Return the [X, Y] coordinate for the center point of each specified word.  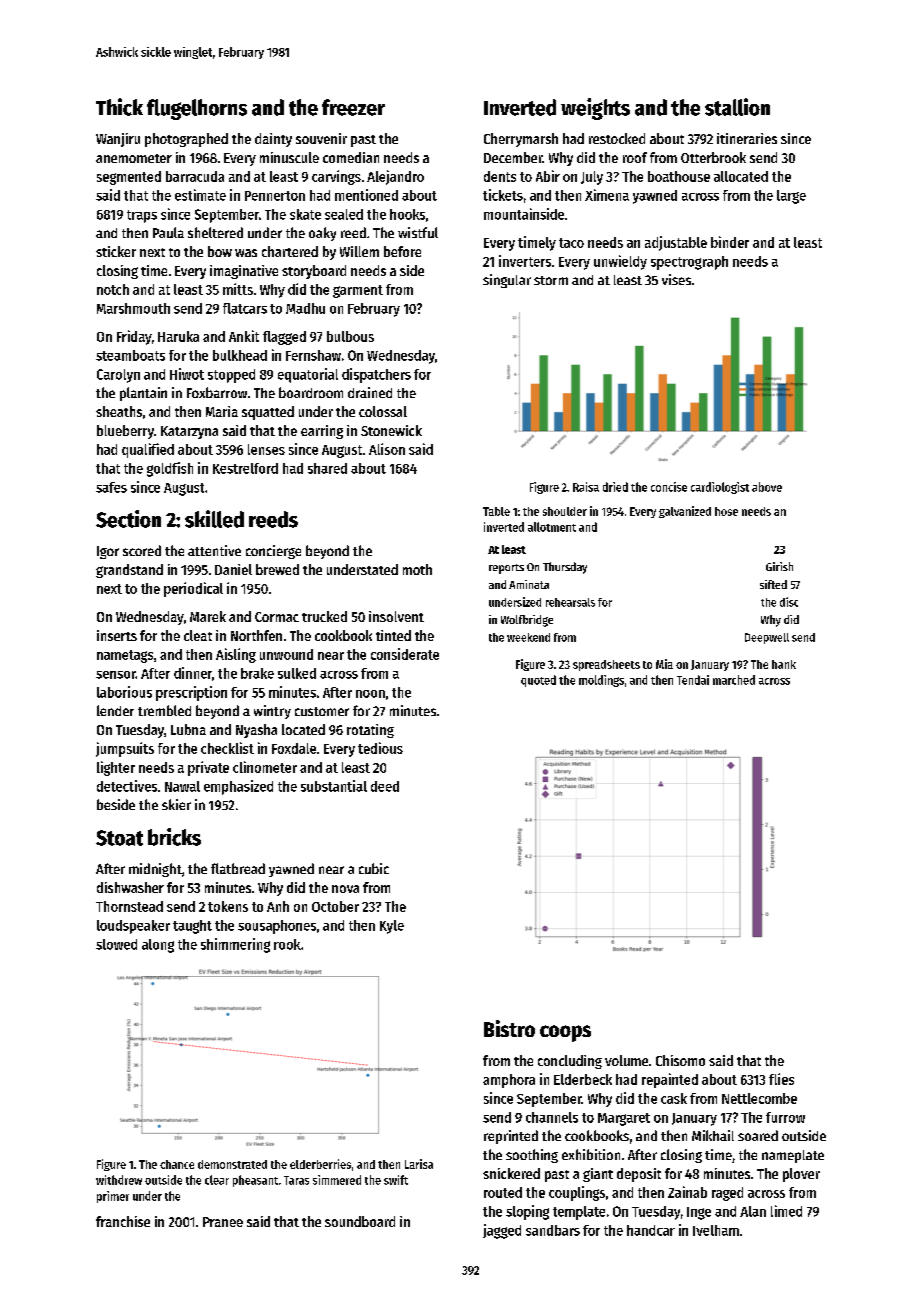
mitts [238, 289]
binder [730, 242]
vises [676, 279]
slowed [116, 944]
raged [727, 1194]
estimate [200, 195]
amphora [509, 1081]
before [402, 251]
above [767, 487]
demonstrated [232, 1164]
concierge [273, 552]
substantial [334, 786]
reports [506, 569]
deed [385, 786]
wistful [418, 232]
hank [784, 664]
